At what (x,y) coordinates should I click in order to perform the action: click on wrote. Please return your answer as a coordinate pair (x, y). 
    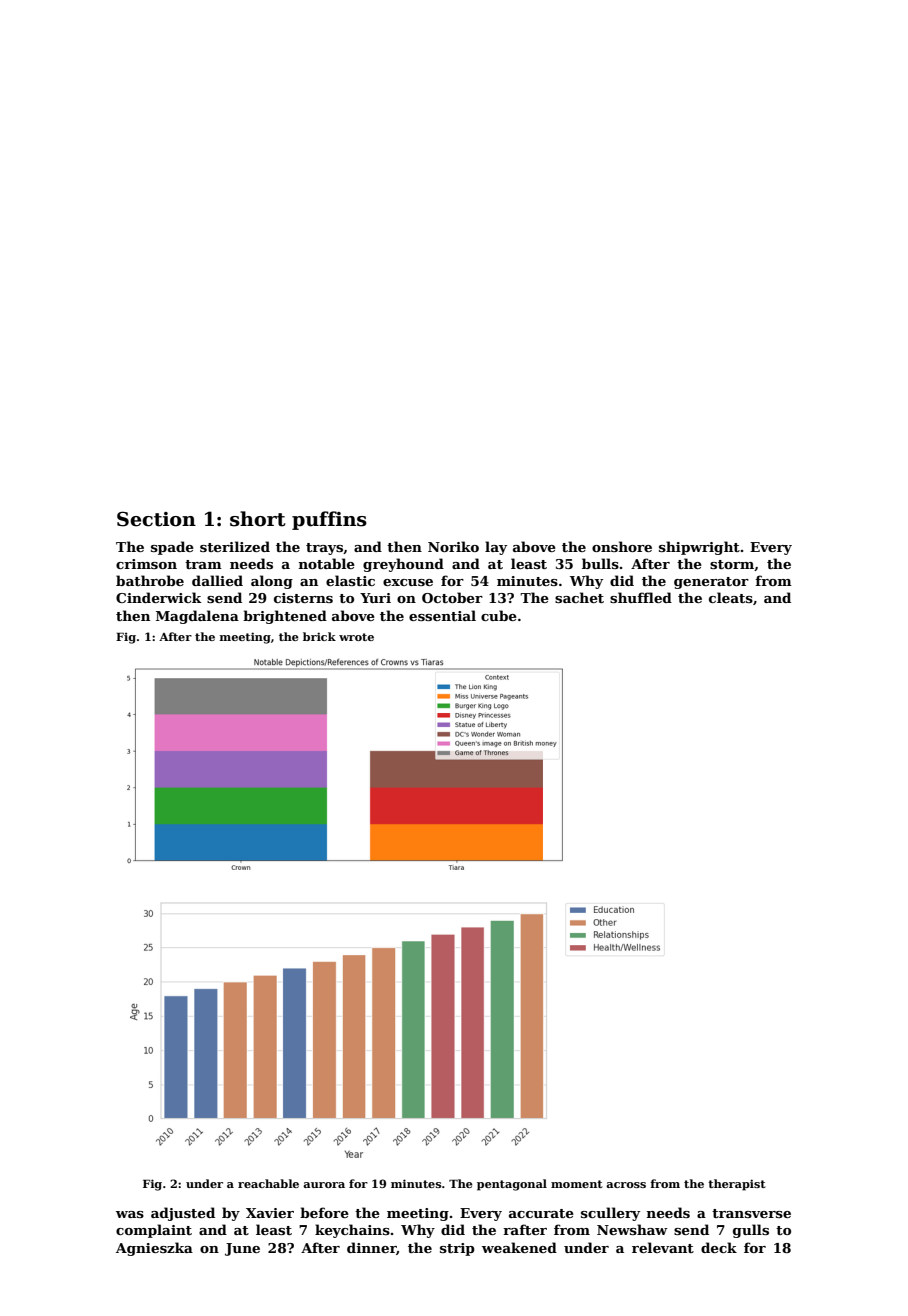
    Looking at the image, I should click on (356, 637).
